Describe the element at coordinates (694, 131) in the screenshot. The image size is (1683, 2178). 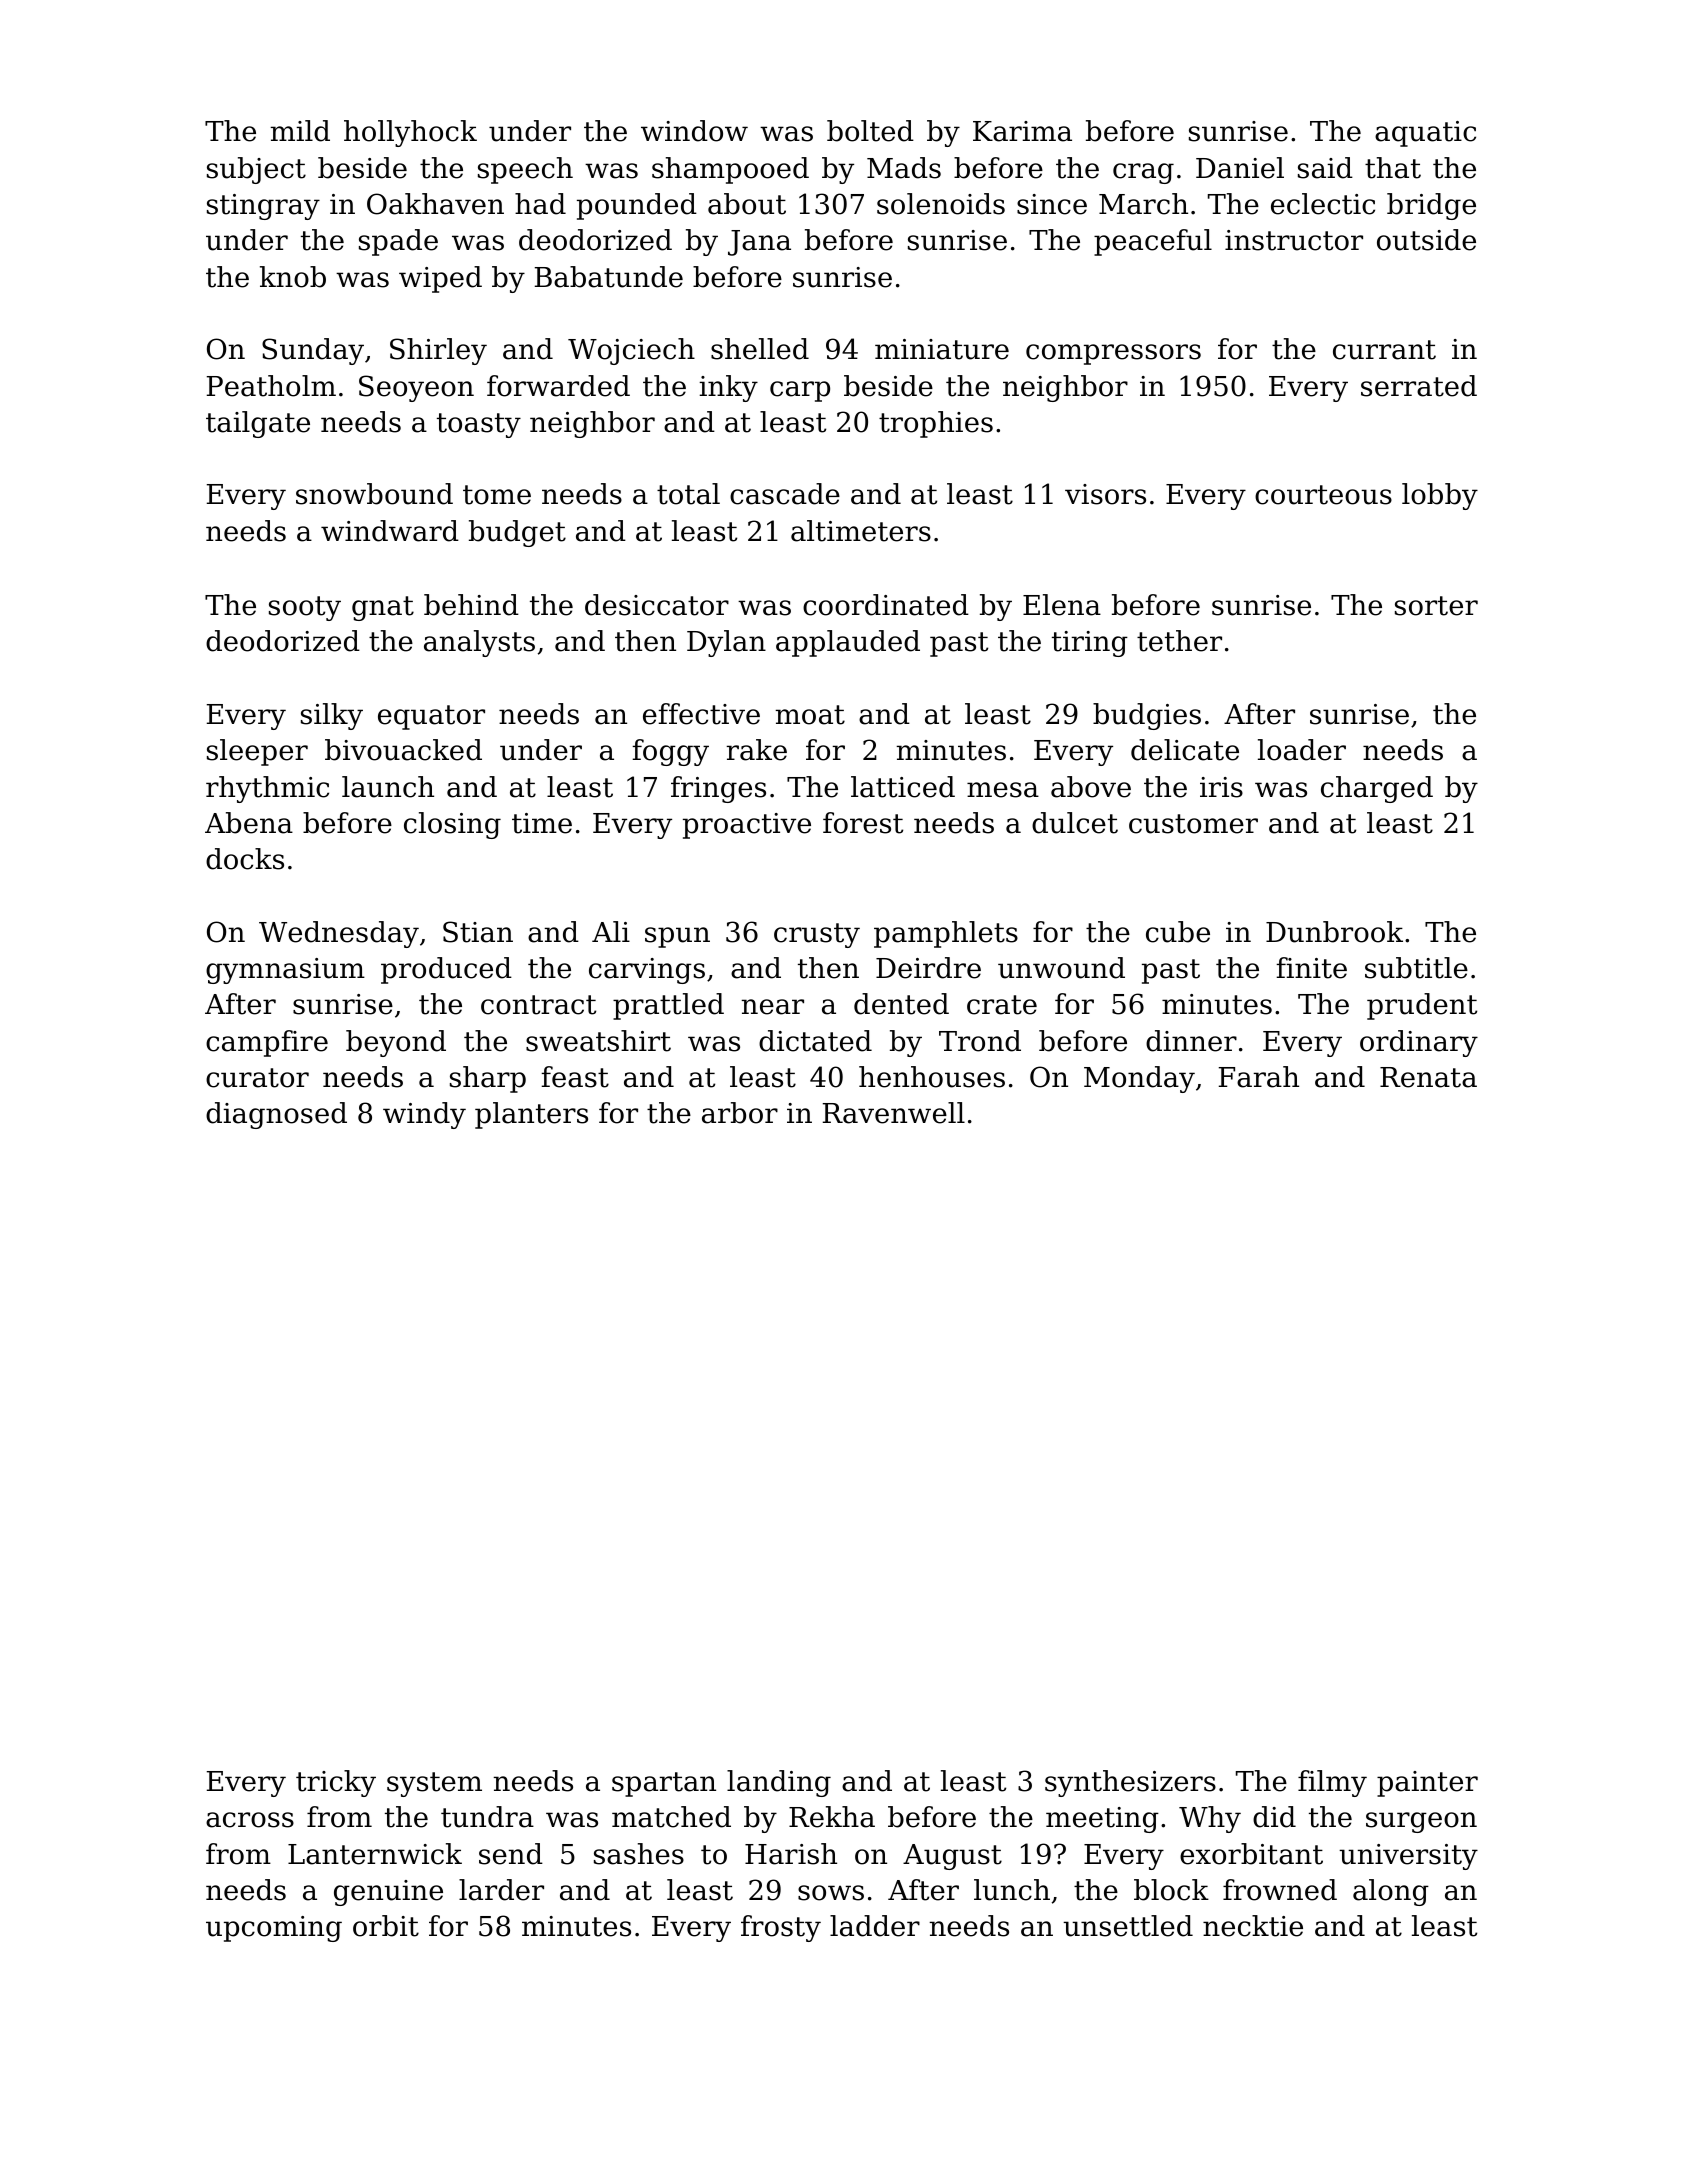
I see `window` at that location.
